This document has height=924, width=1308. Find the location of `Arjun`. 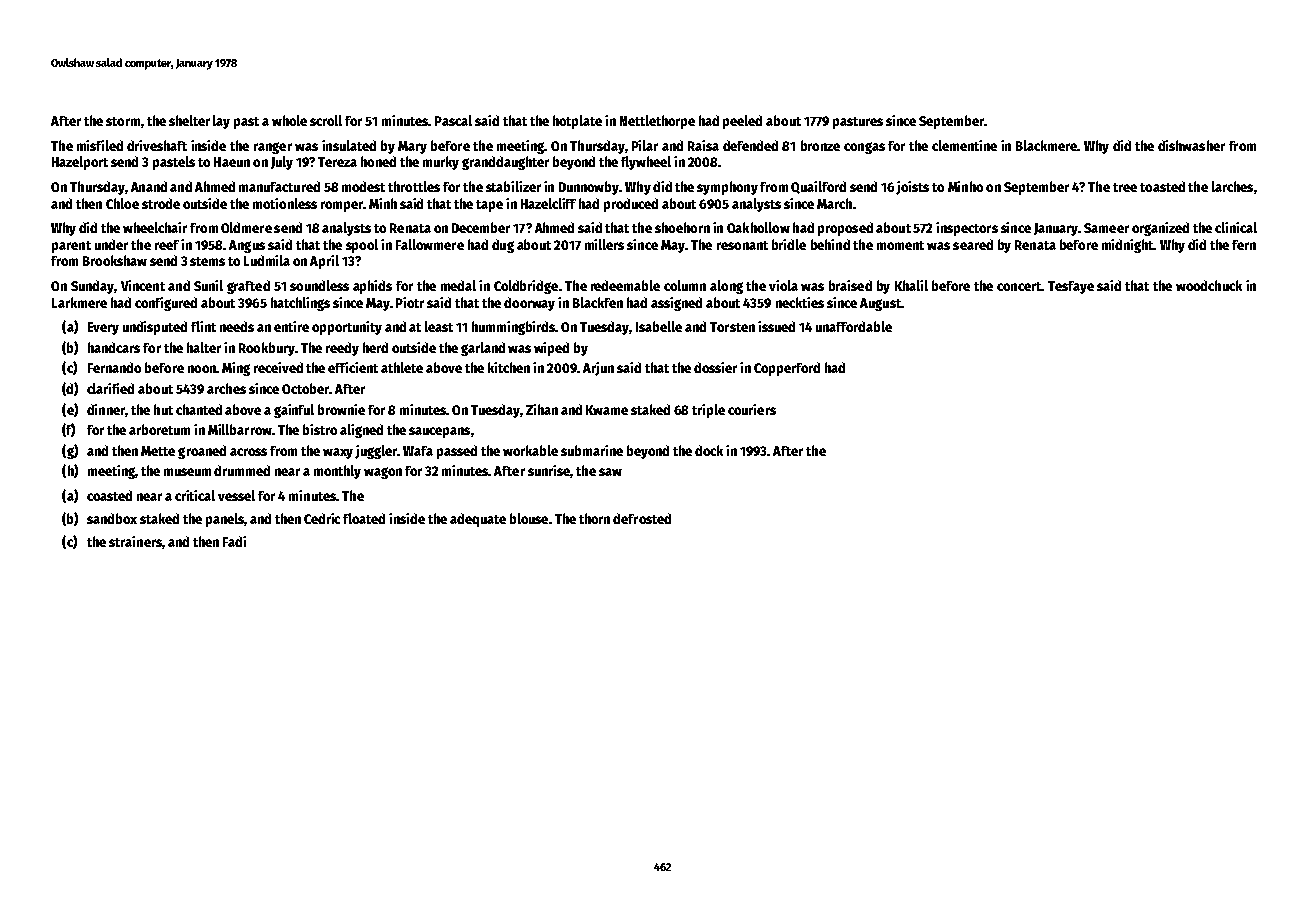

Arjun is located at coordinates (598, 369).
